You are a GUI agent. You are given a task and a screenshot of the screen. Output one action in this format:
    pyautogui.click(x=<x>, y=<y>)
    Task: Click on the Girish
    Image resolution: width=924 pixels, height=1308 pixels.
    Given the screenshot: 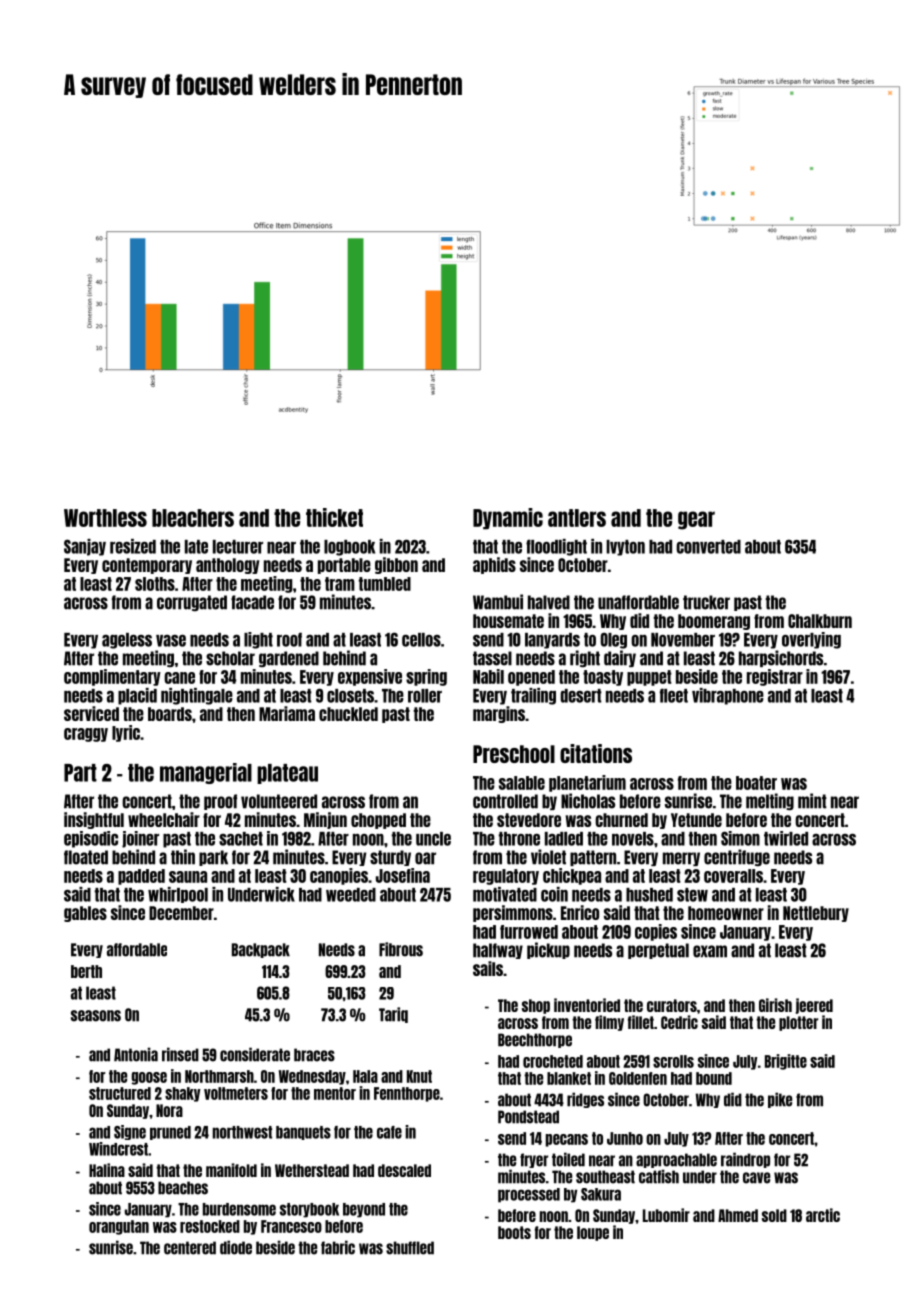 What is the action you would take?
    pyautogui.click(x=775, y=1005)
